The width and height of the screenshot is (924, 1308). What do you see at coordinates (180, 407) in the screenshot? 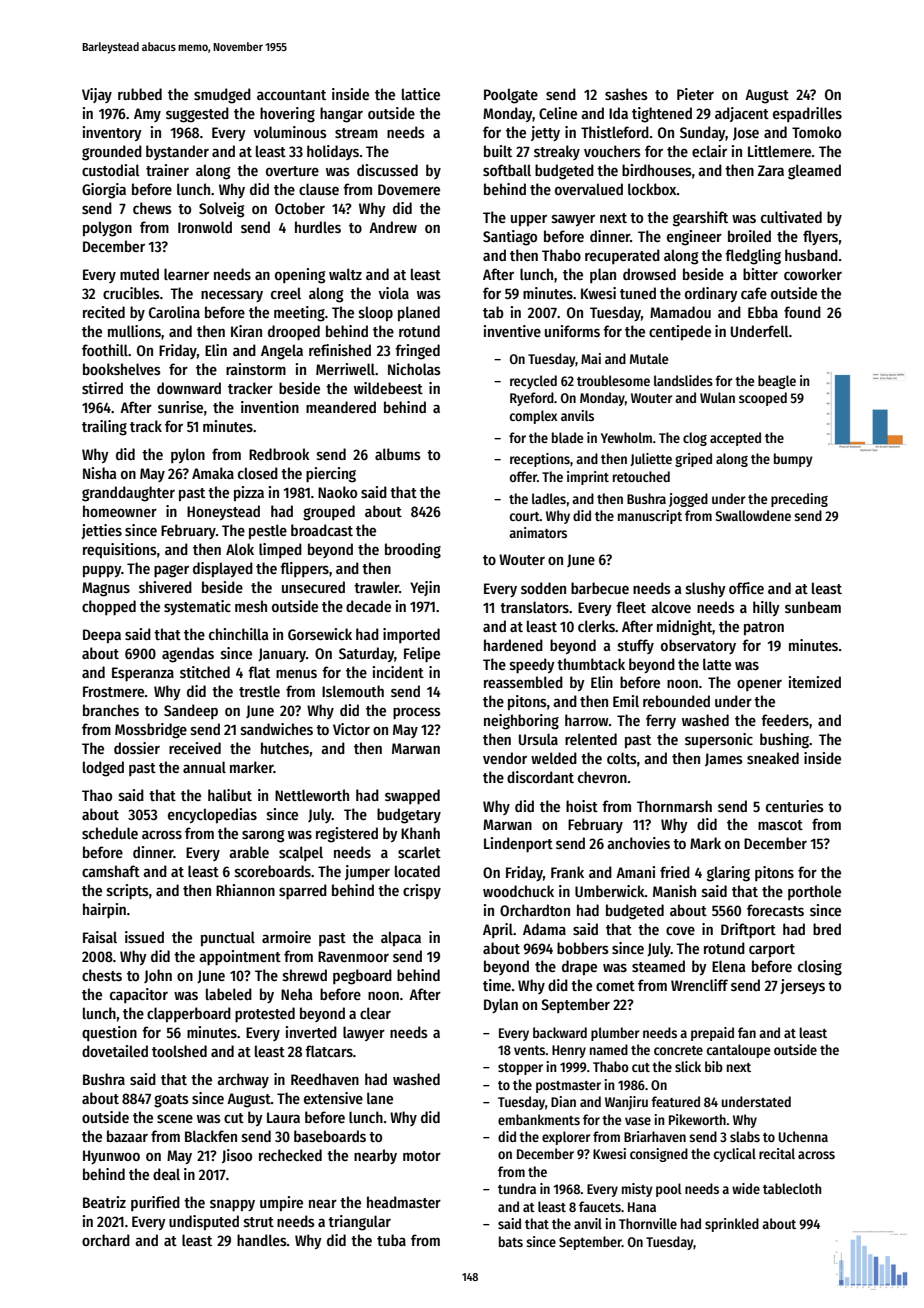
I see `sunrise` at bounding box center [180, 407].
